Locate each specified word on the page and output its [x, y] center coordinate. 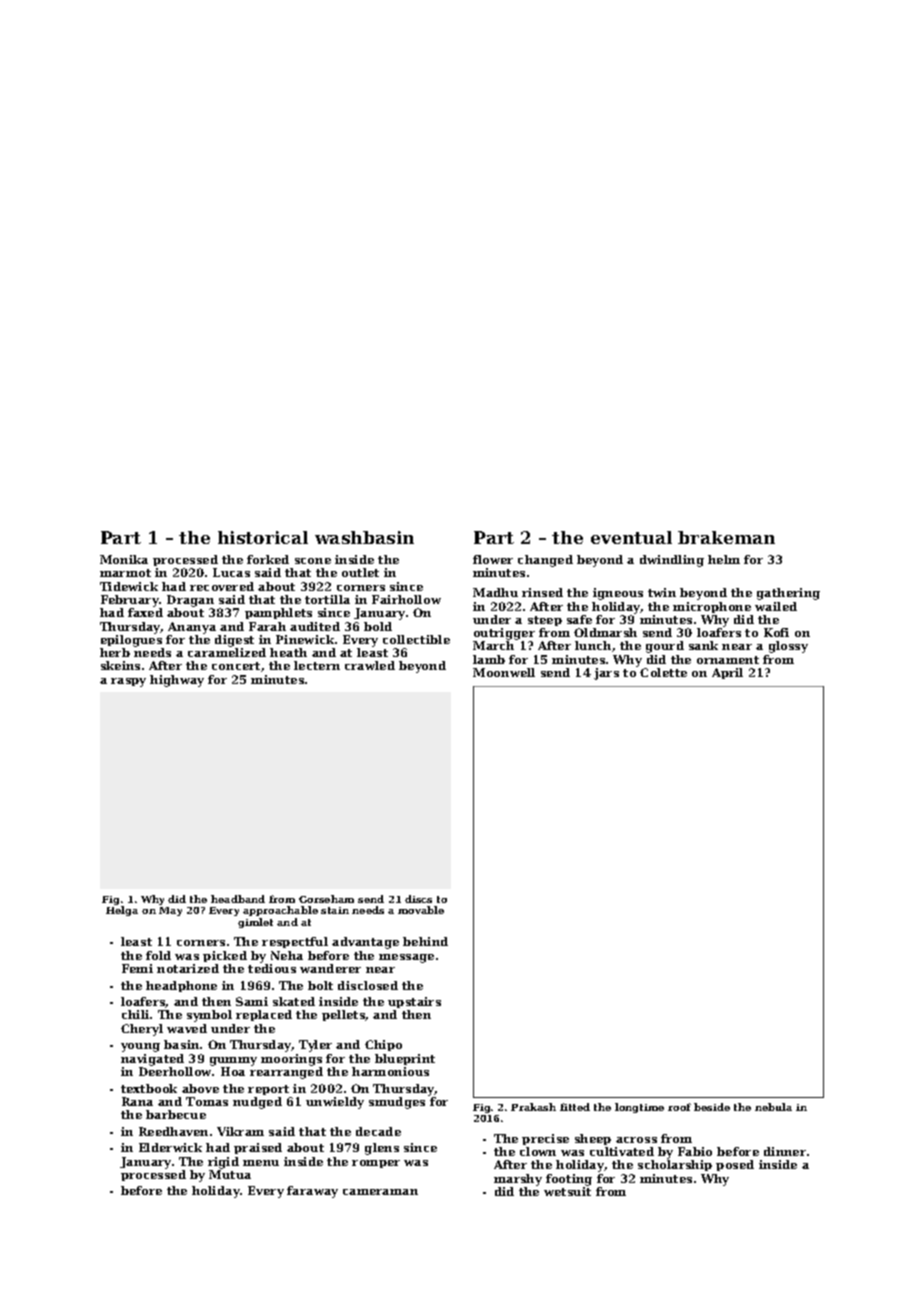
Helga [122, 911]
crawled [370, 665]
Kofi [776, 632]
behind [425, 941]
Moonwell [504, 672]
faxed [145, 612]
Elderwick [170, 1147]
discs [418, 899]
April [727, 673]
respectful [295, 942]
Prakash [533, 1107]
